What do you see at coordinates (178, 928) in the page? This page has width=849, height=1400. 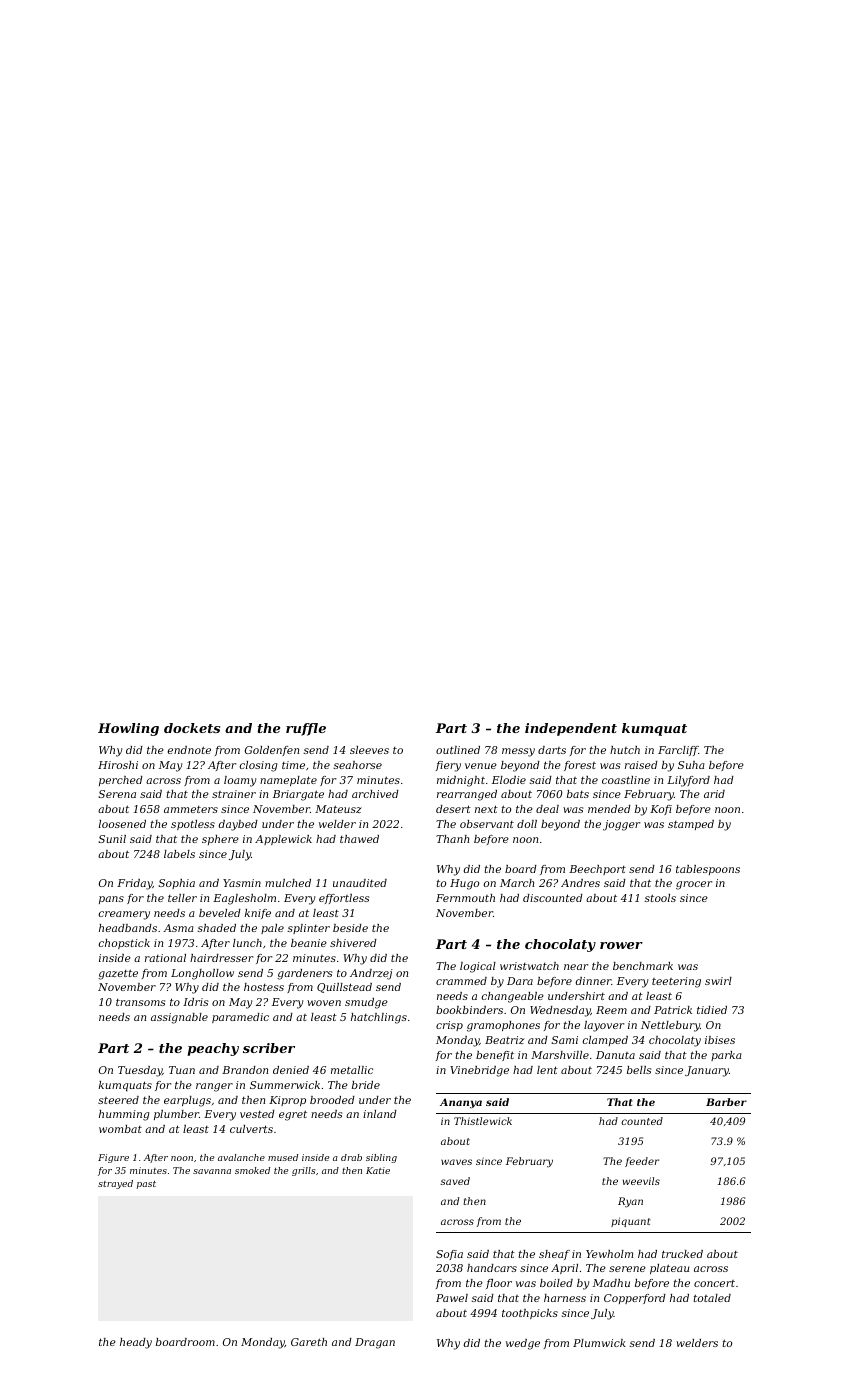 I see `Asma` at bounding box center [178, 928].
